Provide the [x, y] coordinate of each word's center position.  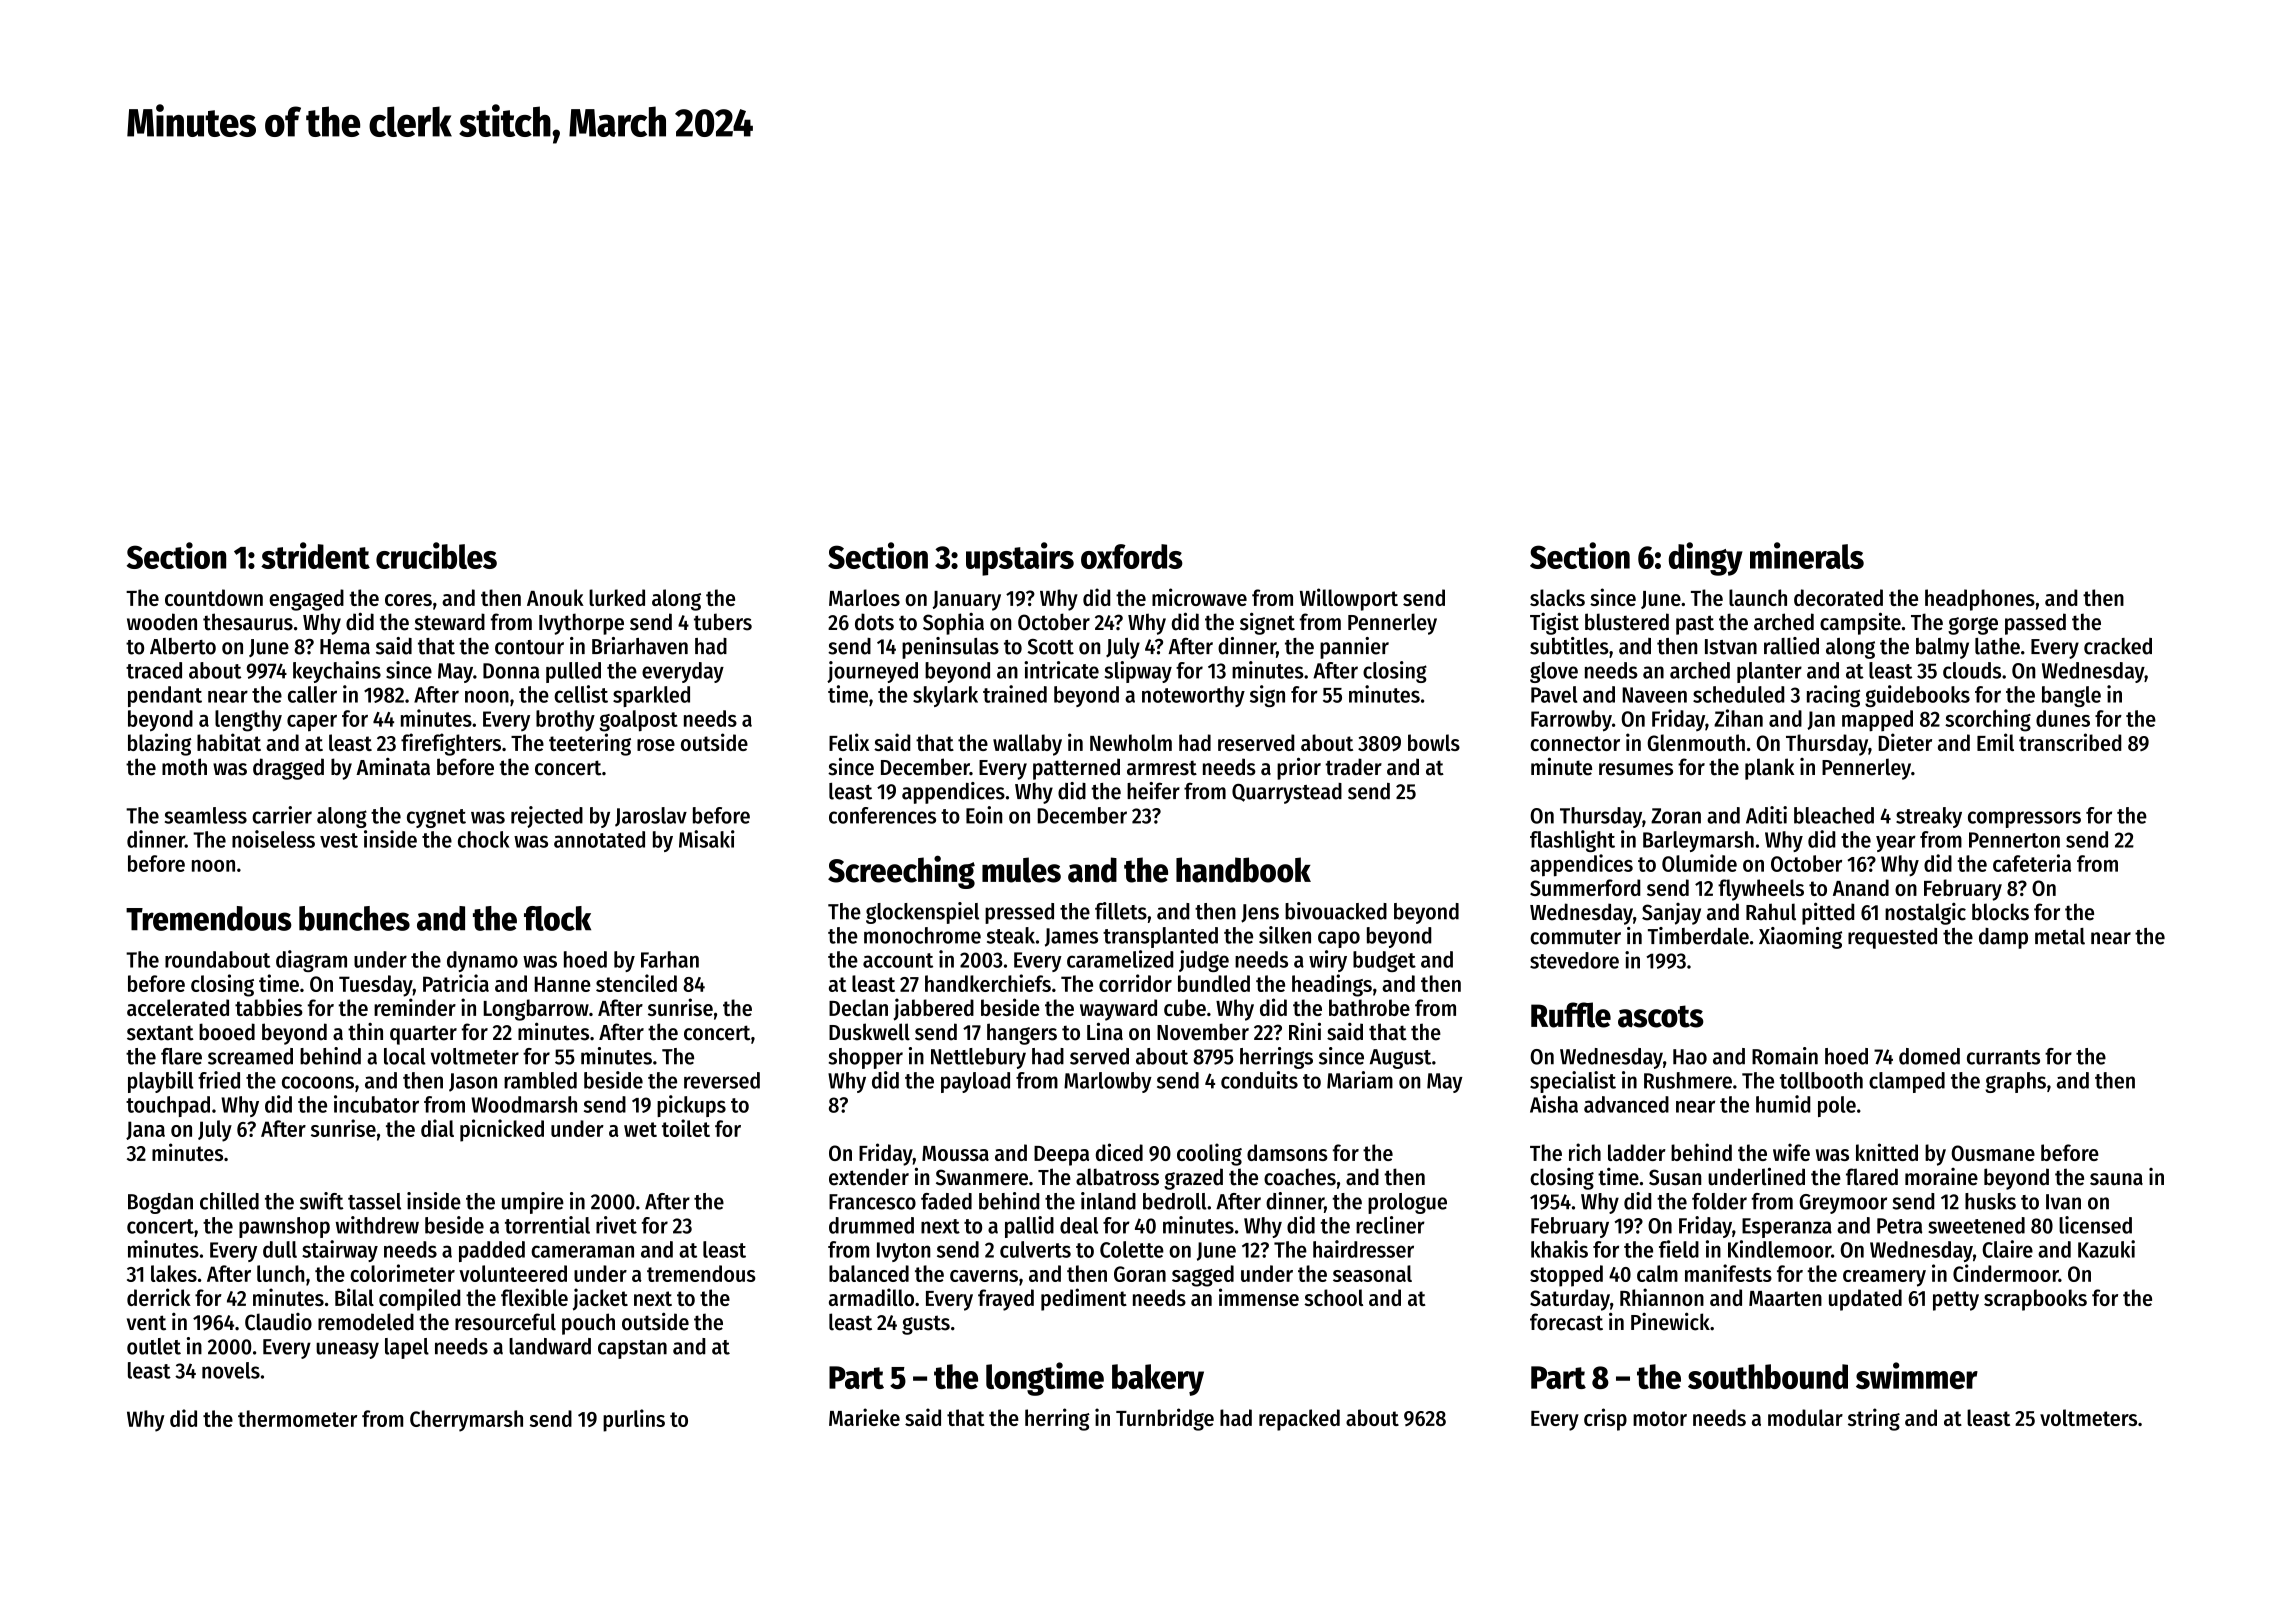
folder [1719, 1201]
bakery [1158, 1380]
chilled [229, 1201]
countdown [214, 597]
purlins [634, 1420]
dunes [2063, 718]
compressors [2024, 819]
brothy [565, 720]
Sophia [953, 624]
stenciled [636, 983]
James [1071, 937]
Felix [849, 742]
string [1874, 1419]
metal [2060, 936]
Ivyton [903, 1252]
